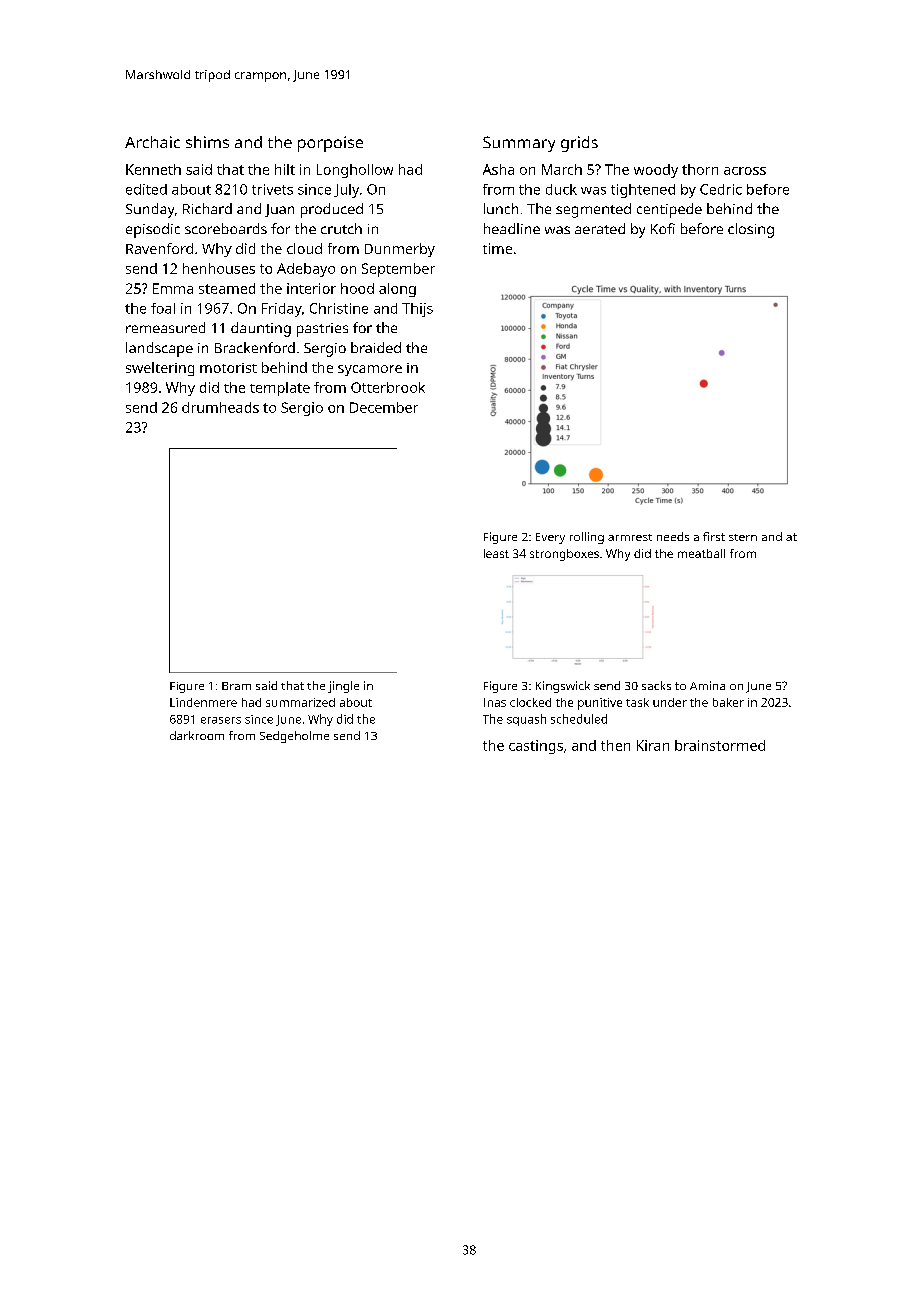 Image resolution: width=924 pixels, height=1314 pixels. What do you see at coordinates (751, 230) in the page?
I see `closing` at bounding box center [751, 230].
